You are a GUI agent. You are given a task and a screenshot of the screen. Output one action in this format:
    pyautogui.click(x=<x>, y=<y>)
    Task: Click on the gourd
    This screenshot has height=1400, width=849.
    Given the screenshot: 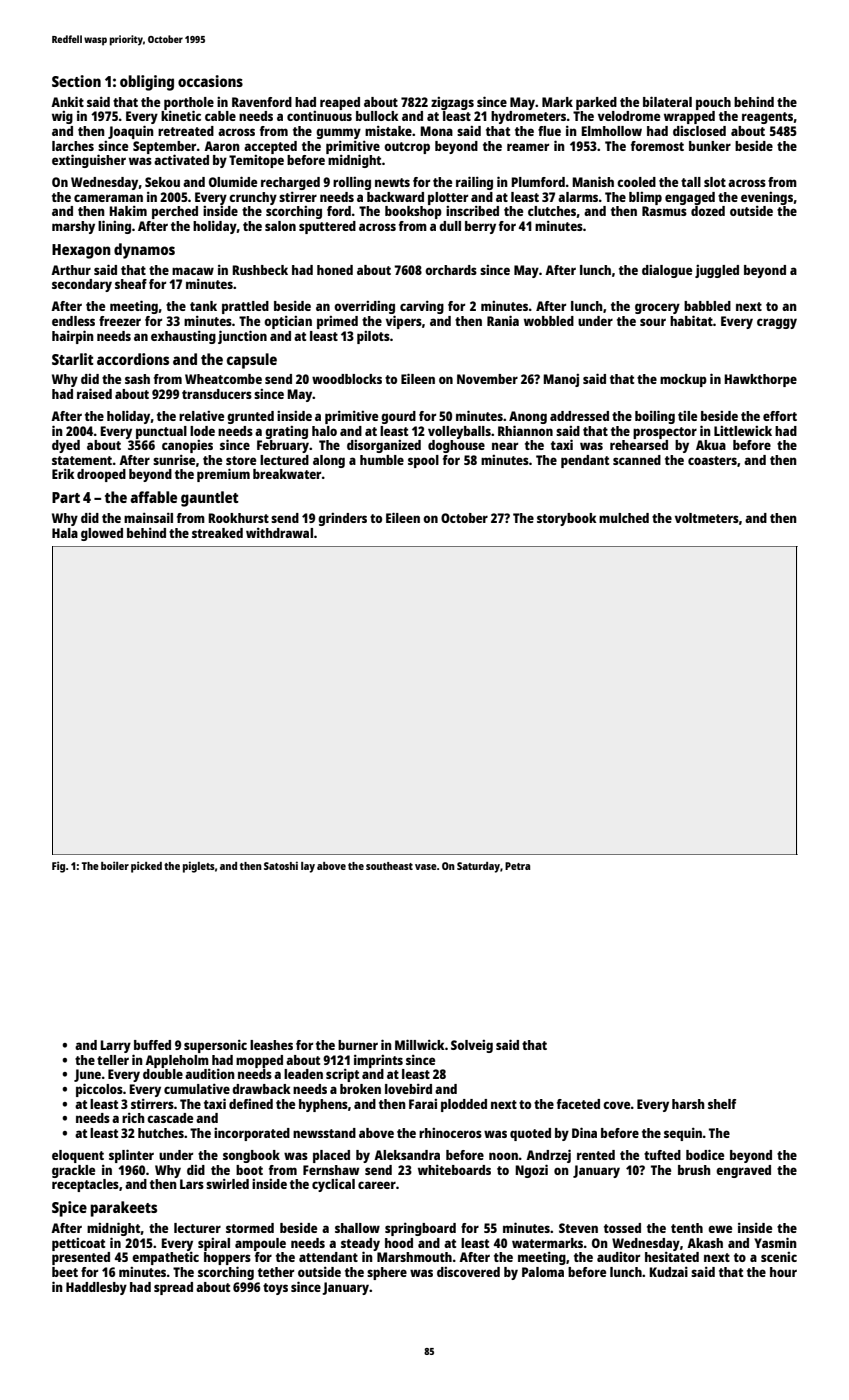 What is the action you would take?
    pyautogui.click(x=398, y=417)
